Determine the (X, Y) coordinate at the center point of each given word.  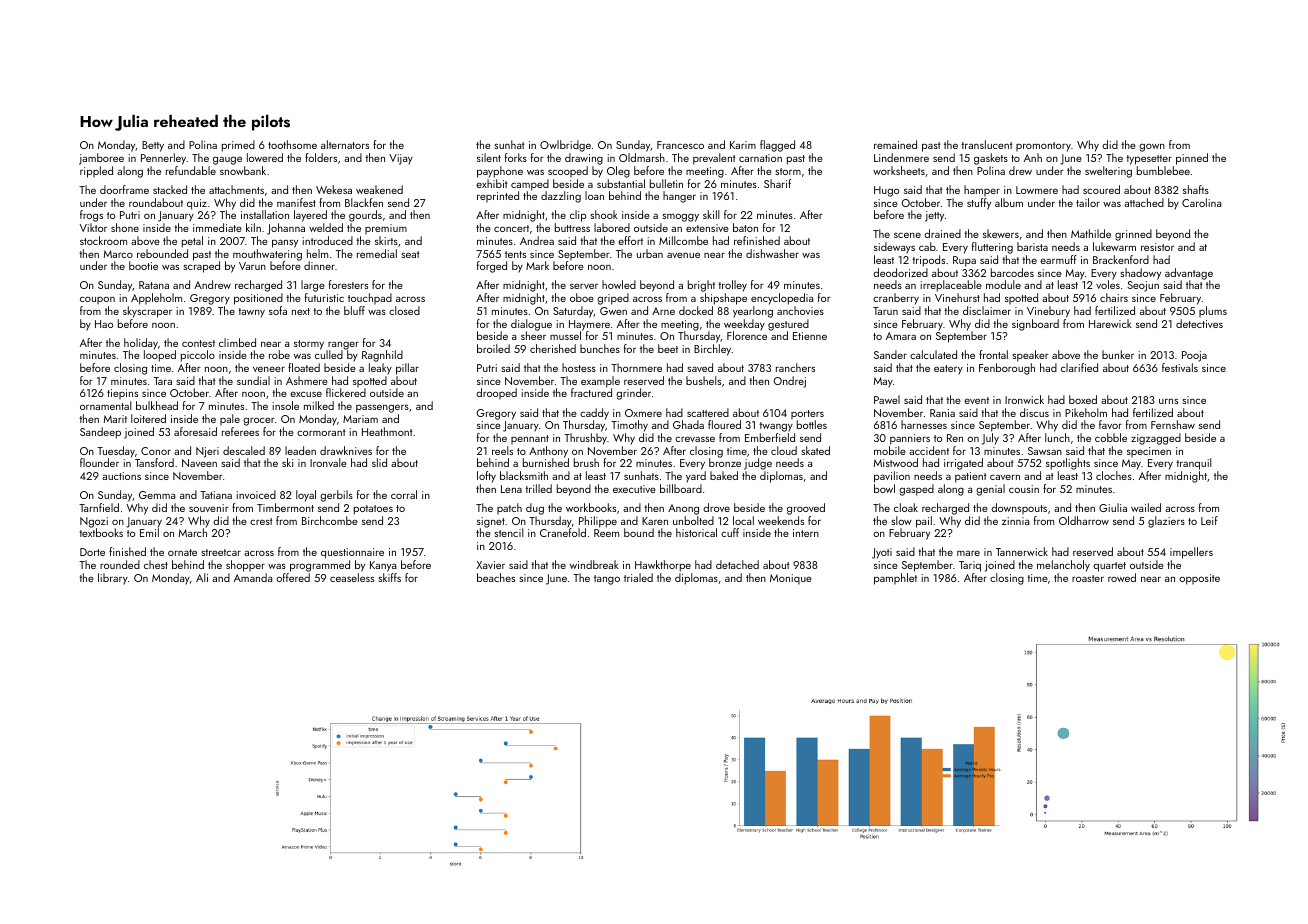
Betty (153, 146)
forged (492, 267)
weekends (781, 520)
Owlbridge (565, 146)
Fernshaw (1173, 424)
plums (1213, 311)
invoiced (256, 494)
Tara (163, 381)
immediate (217, 227)
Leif (1209, 520)
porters (807, 414)
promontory (1043, 147)
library (113, 579)
